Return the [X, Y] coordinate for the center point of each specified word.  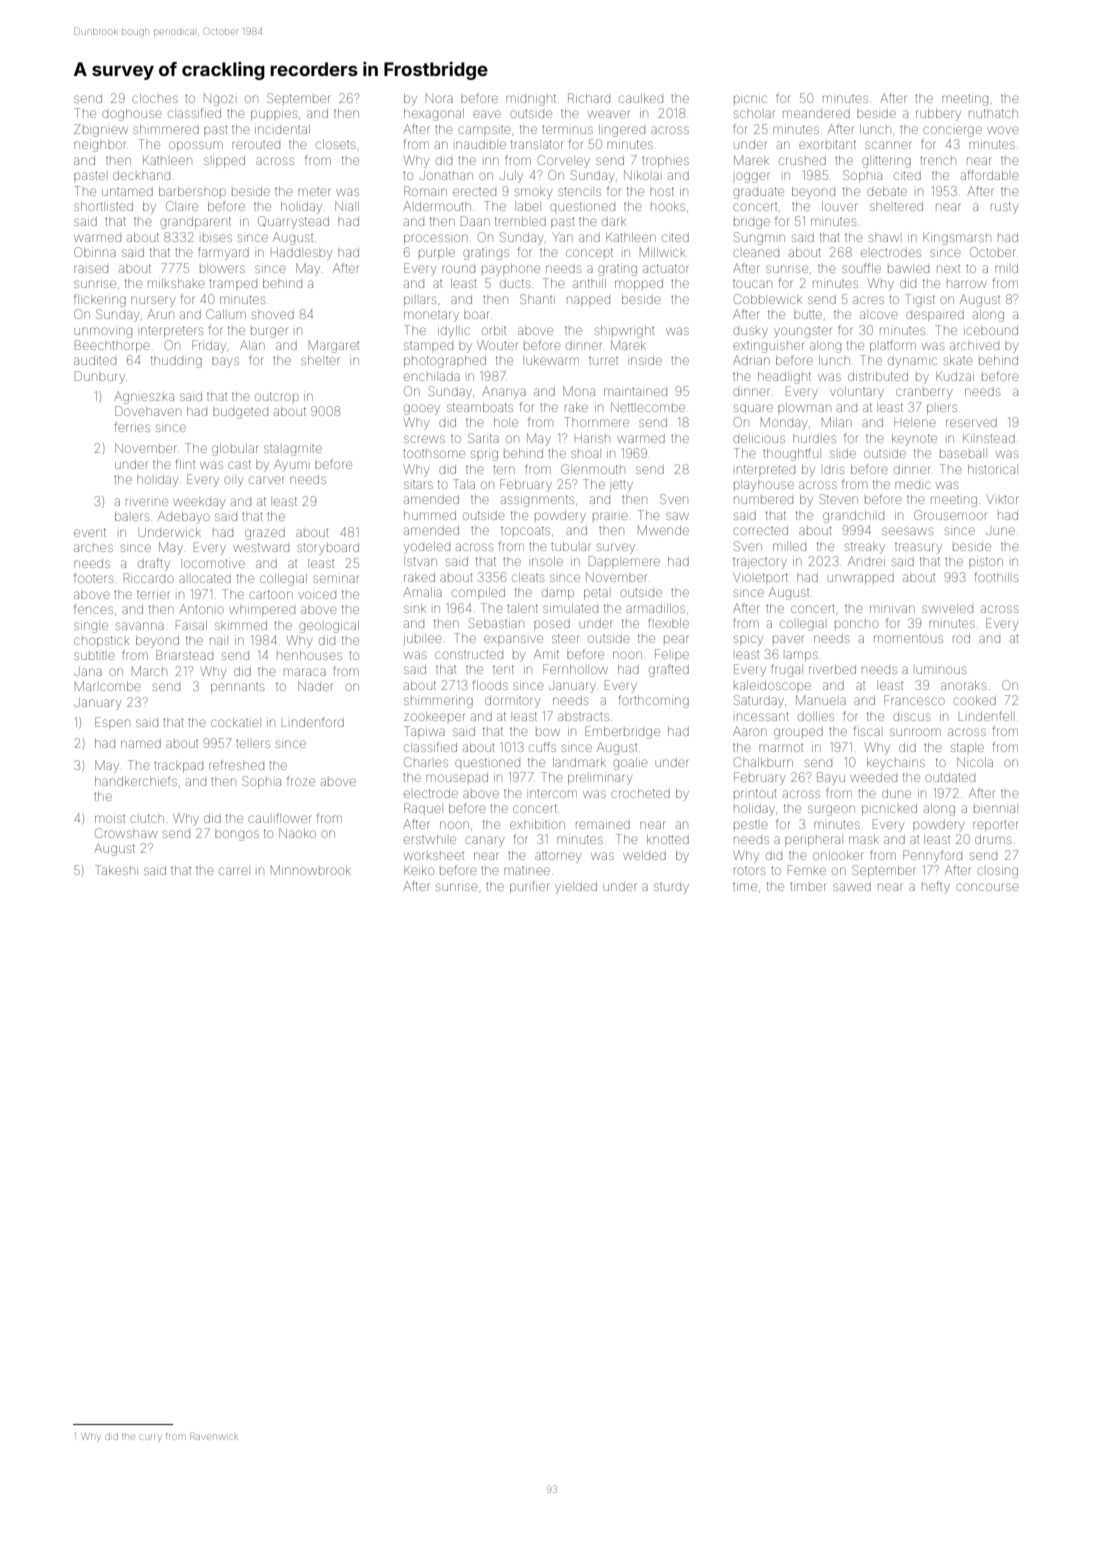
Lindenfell [985, 716]
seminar [335, 579]
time [745, 887]
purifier [530, 887]
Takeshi [116, 870]
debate [887, 191]
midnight [531, 100]
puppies [274, 115]
